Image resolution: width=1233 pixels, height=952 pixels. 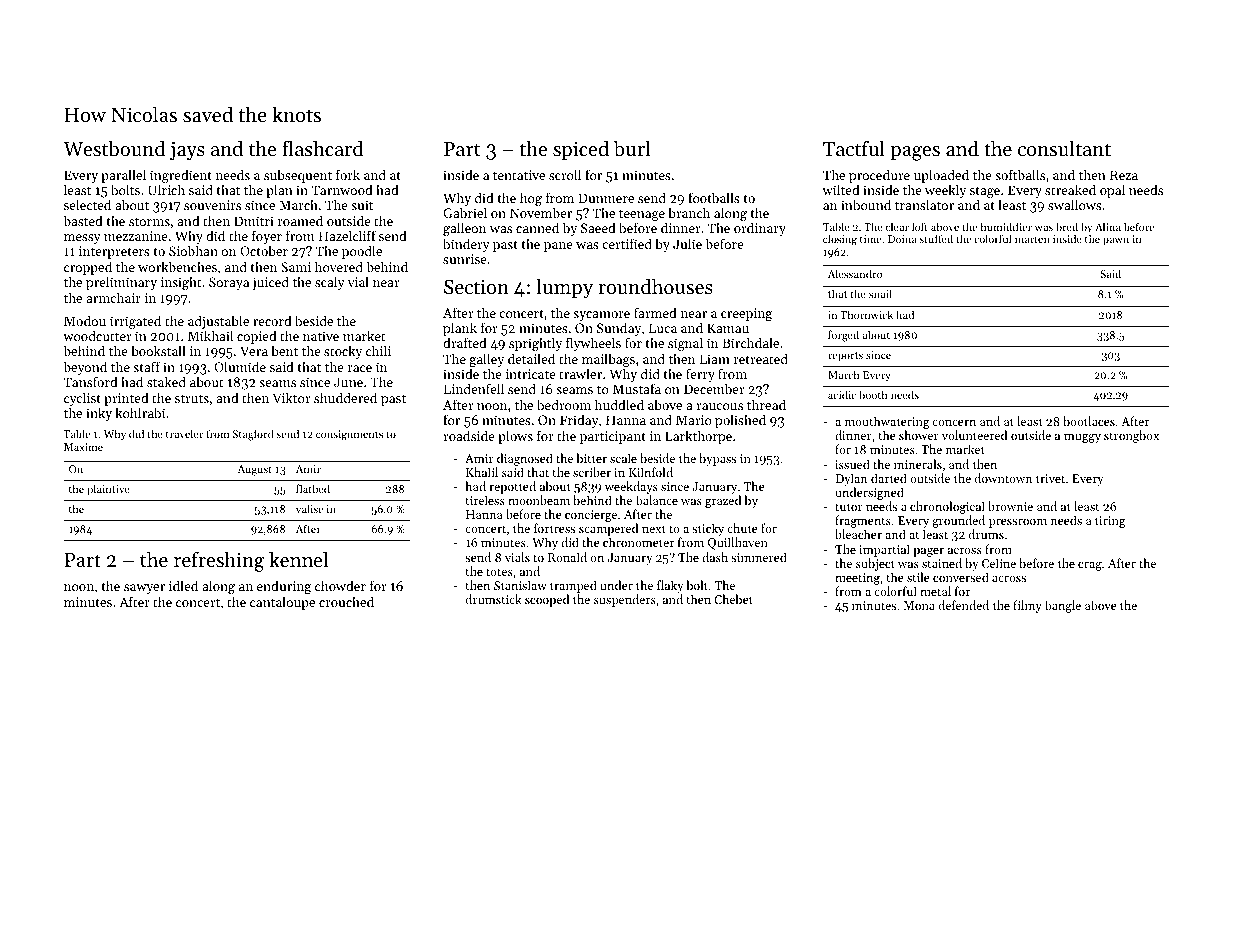 What do you see at coordinates (632, 148) in the image?
I see `burl` at bounding box center [632, 148].
